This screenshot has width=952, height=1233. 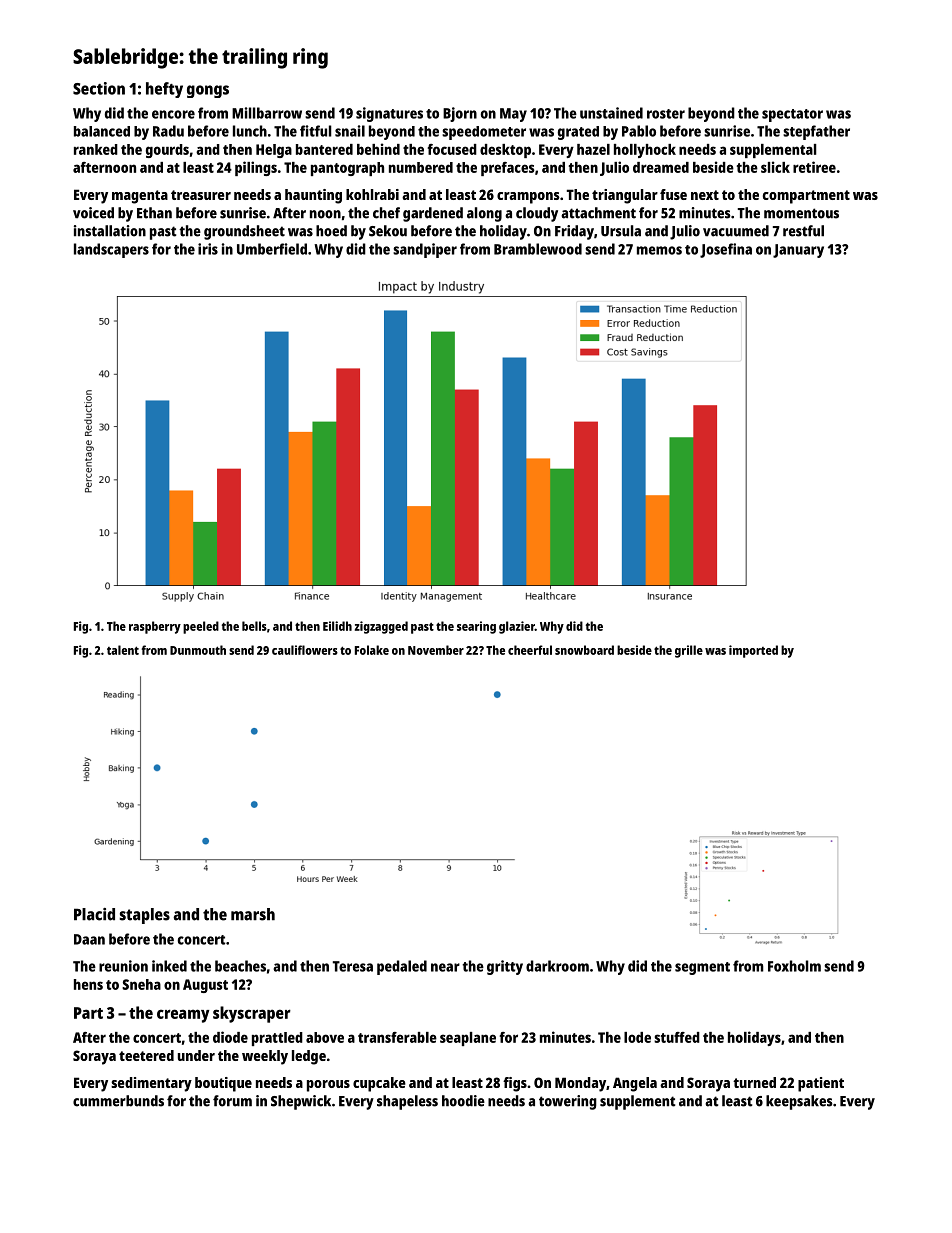 What do you see at coordinates (538, 249) in the screenshot?
I see `Bramblewood` at bounding box center [538, 249].
